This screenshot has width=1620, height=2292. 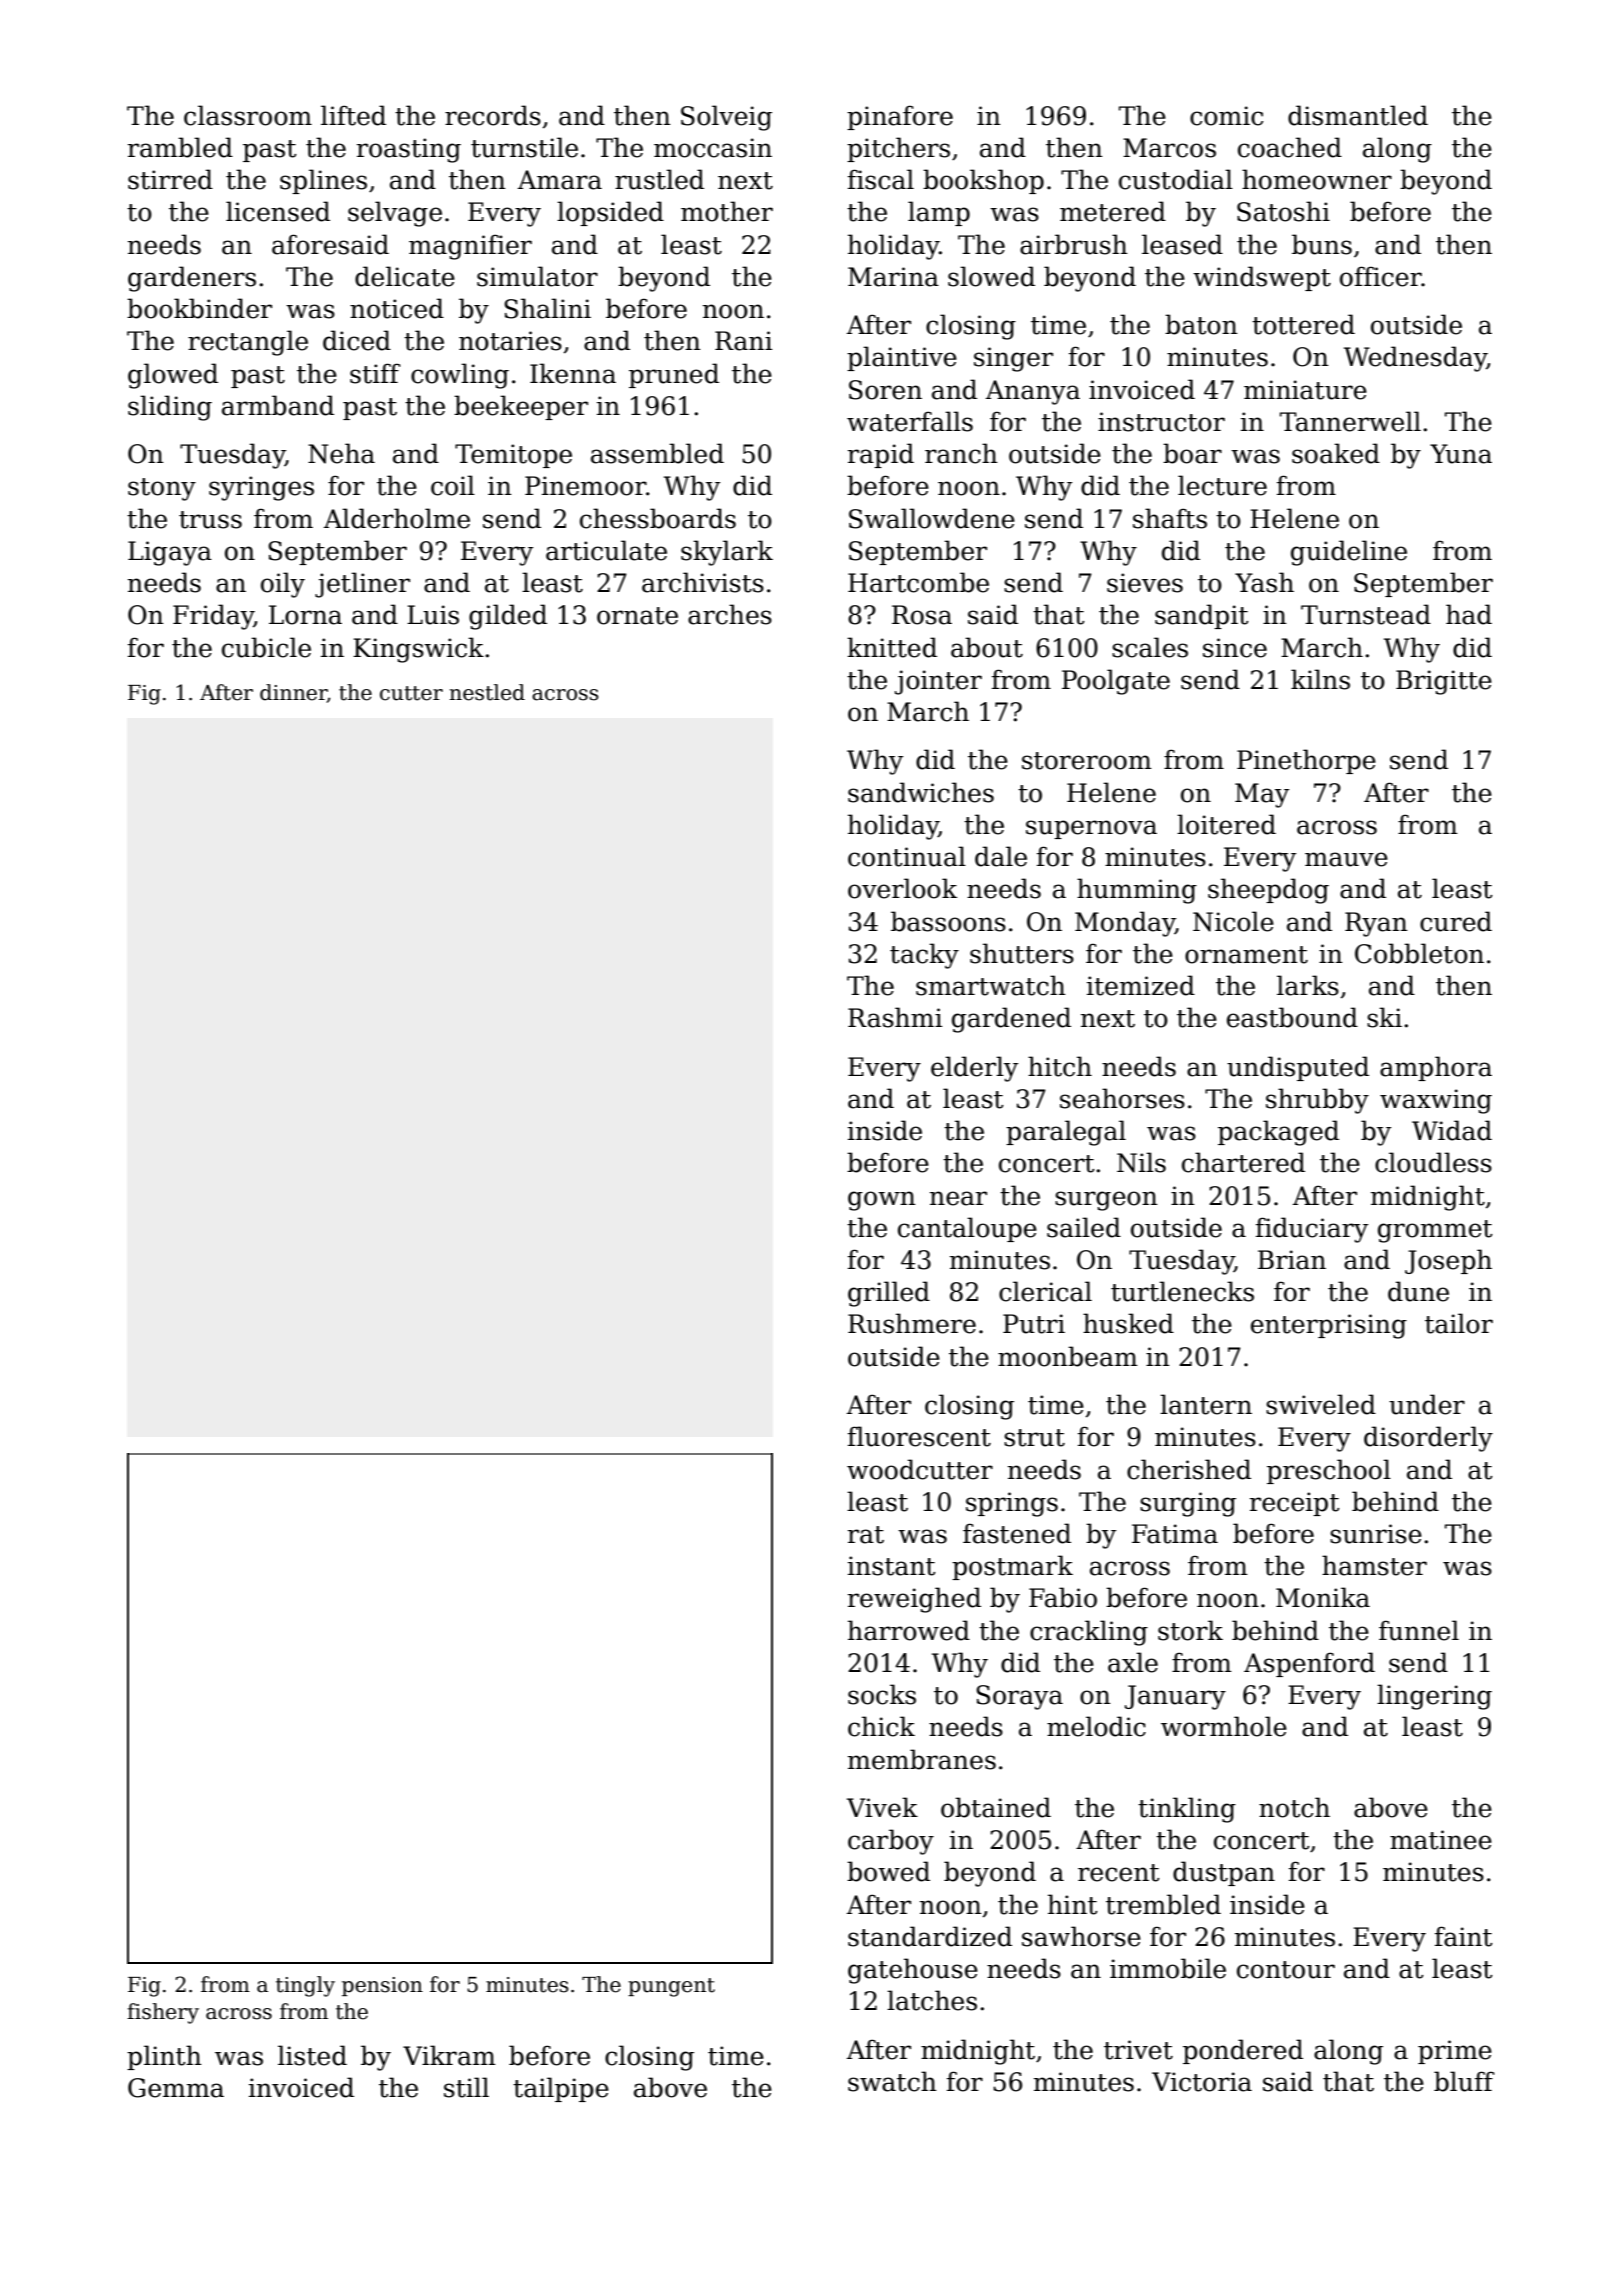 I want to click on Gemma, so click(x=176, y=2088).
